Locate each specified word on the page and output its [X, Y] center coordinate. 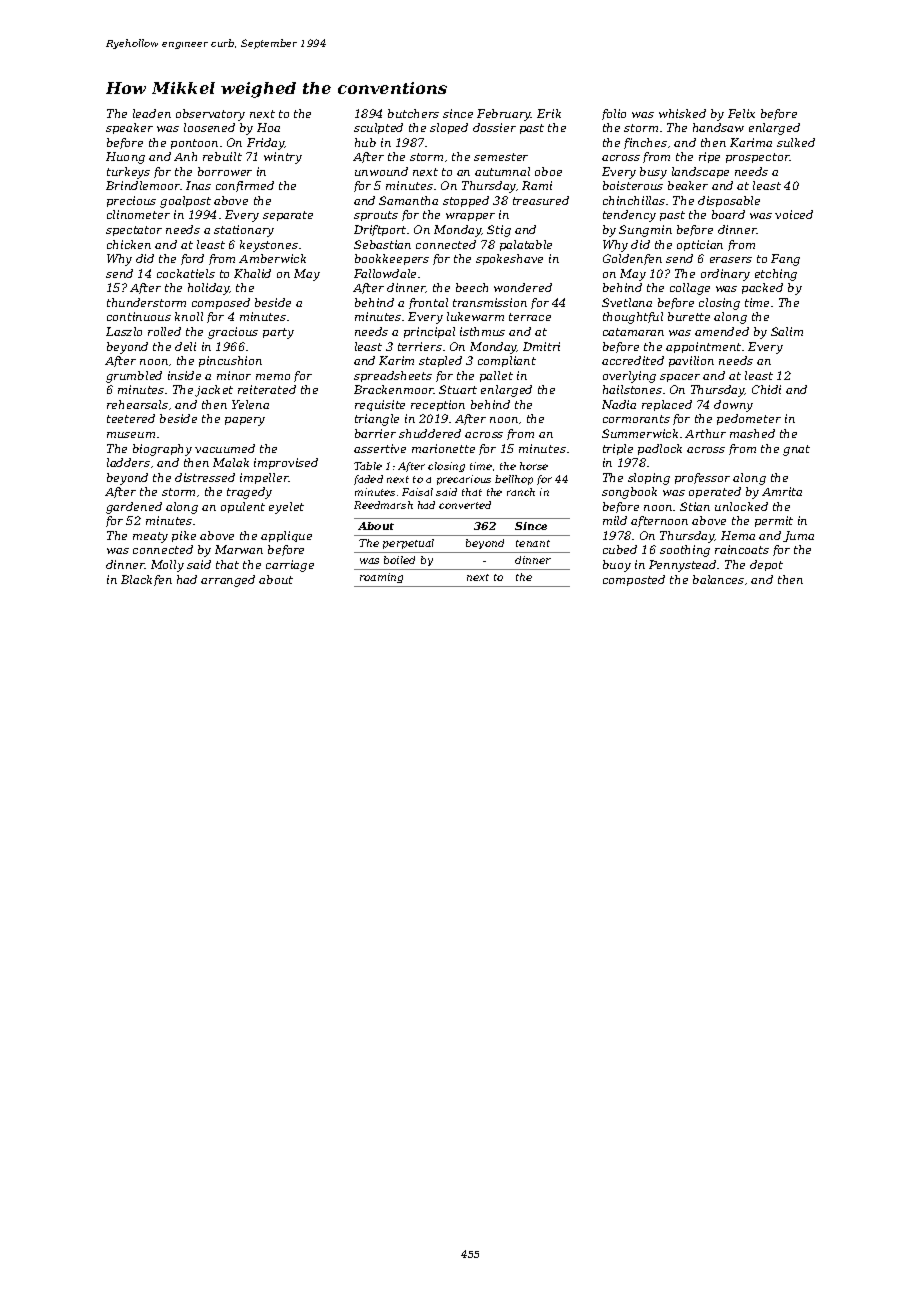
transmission [490, 302]
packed [762, 288]
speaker [129, 128]
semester [501, 157]
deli [185, 346]
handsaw [718, 127]
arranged [228, 581]
